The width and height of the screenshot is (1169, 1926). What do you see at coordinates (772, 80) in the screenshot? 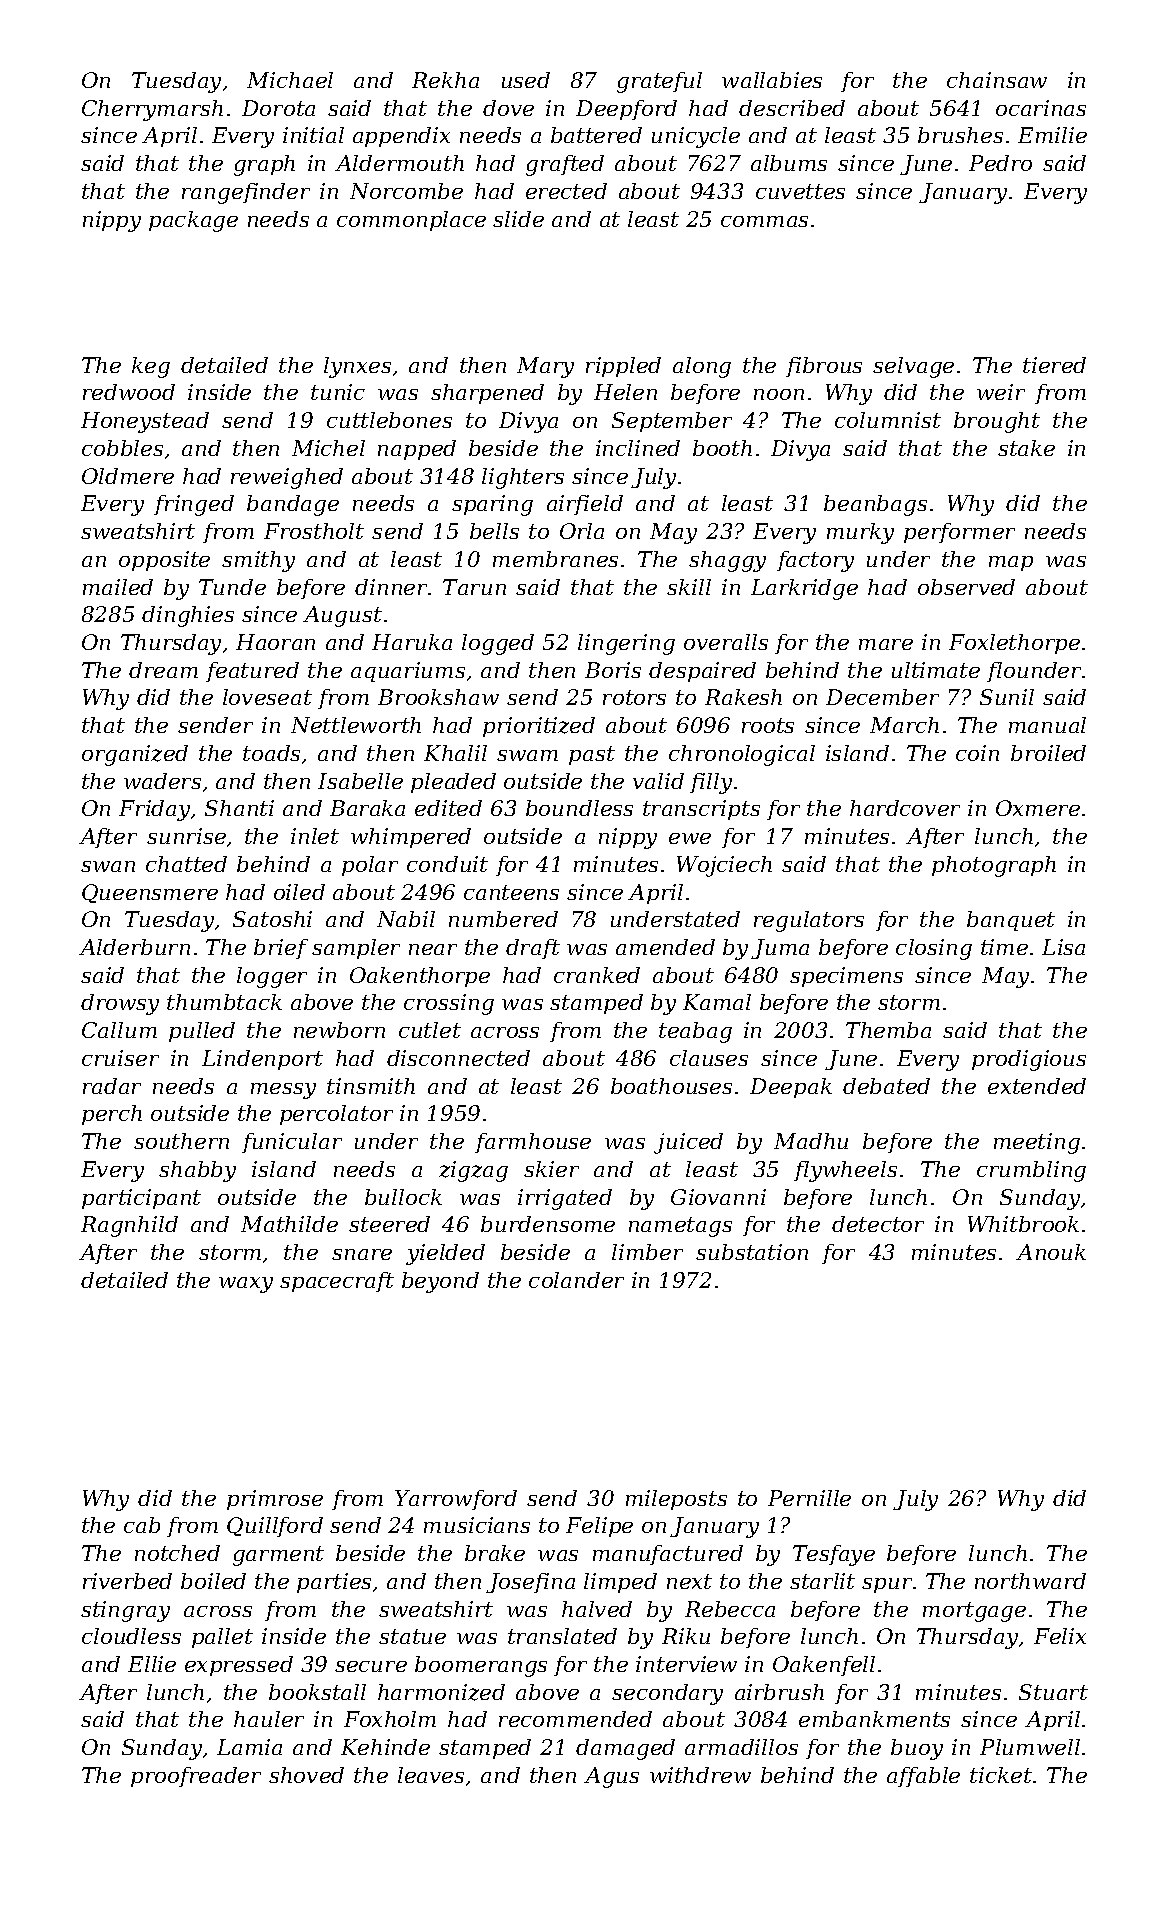
I see `wallabies` at bounding box center [772, 80].
